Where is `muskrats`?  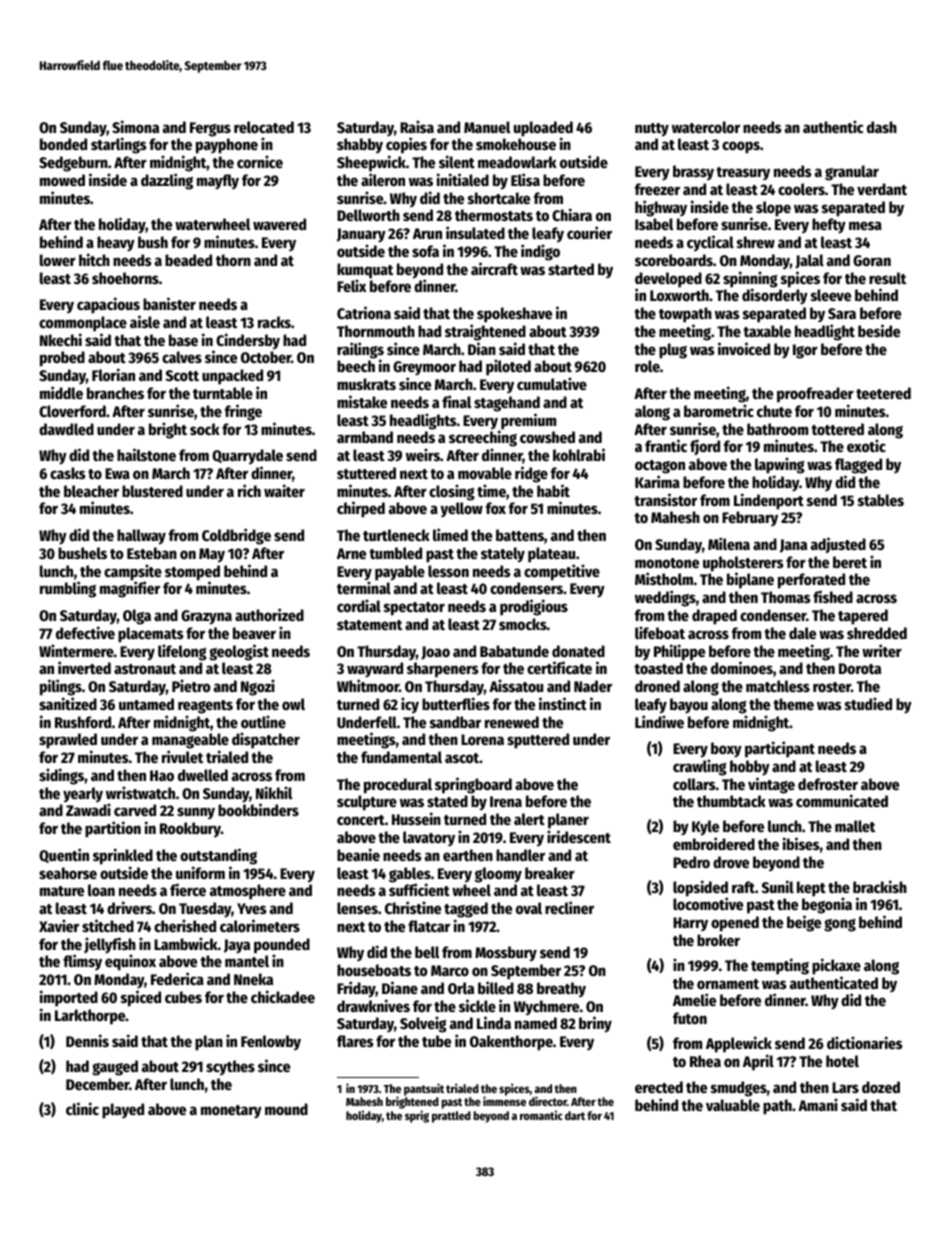
muskrats is located at coordinates (366, 384).
